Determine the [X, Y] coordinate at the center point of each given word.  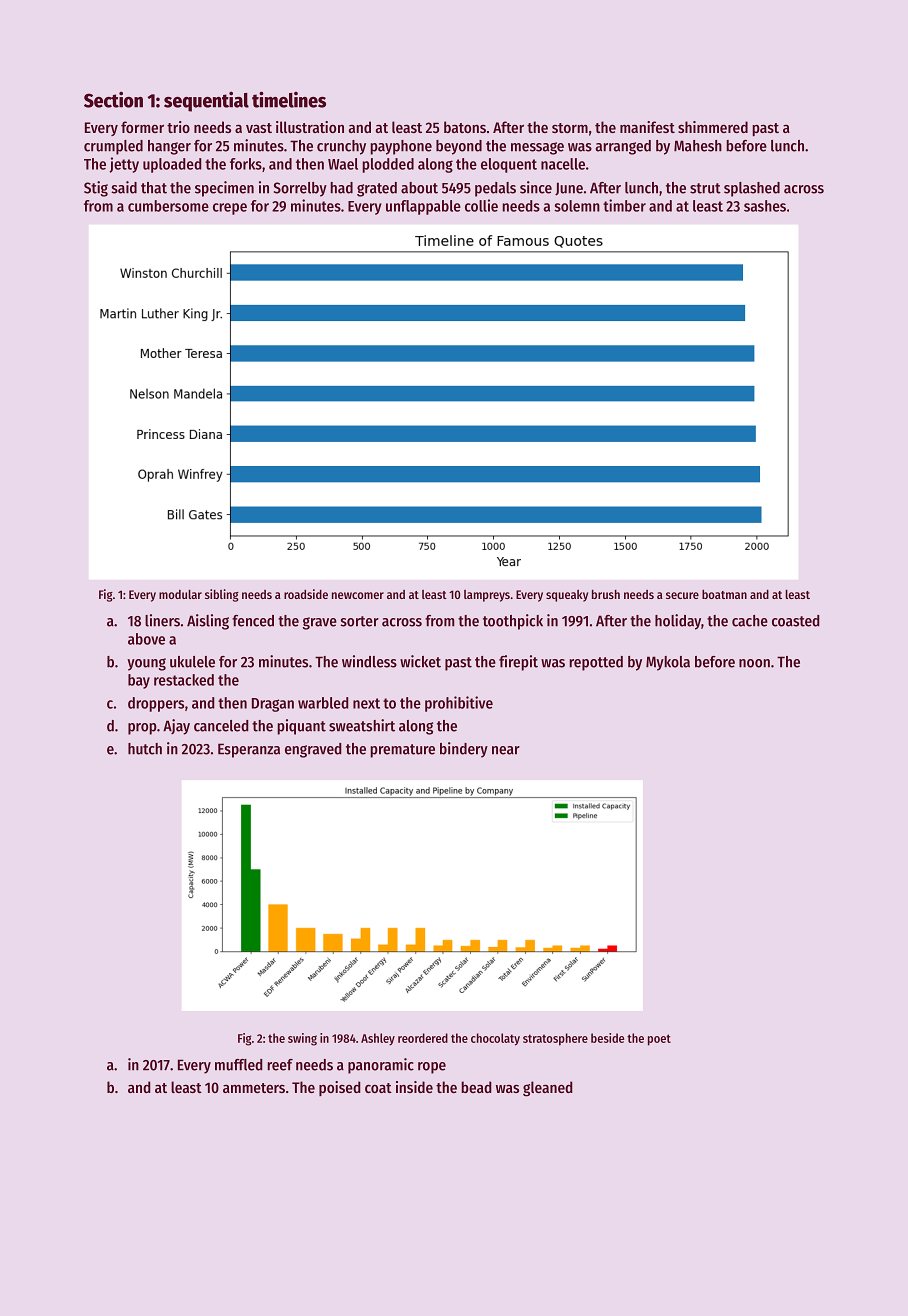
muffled [239, 1065]
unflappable [423, 207]
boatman [724, 594]
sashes [765, 206]
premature [402, 751]
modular [180, 594]
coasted [796, 621]
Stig [96, 189]
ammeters [254, 1088]
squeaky [567, 596]
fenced [253, 621]
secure [682, 595]
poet [659, 1040]
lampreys [487, 596]
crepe [230, 209]
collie [481, 205]
